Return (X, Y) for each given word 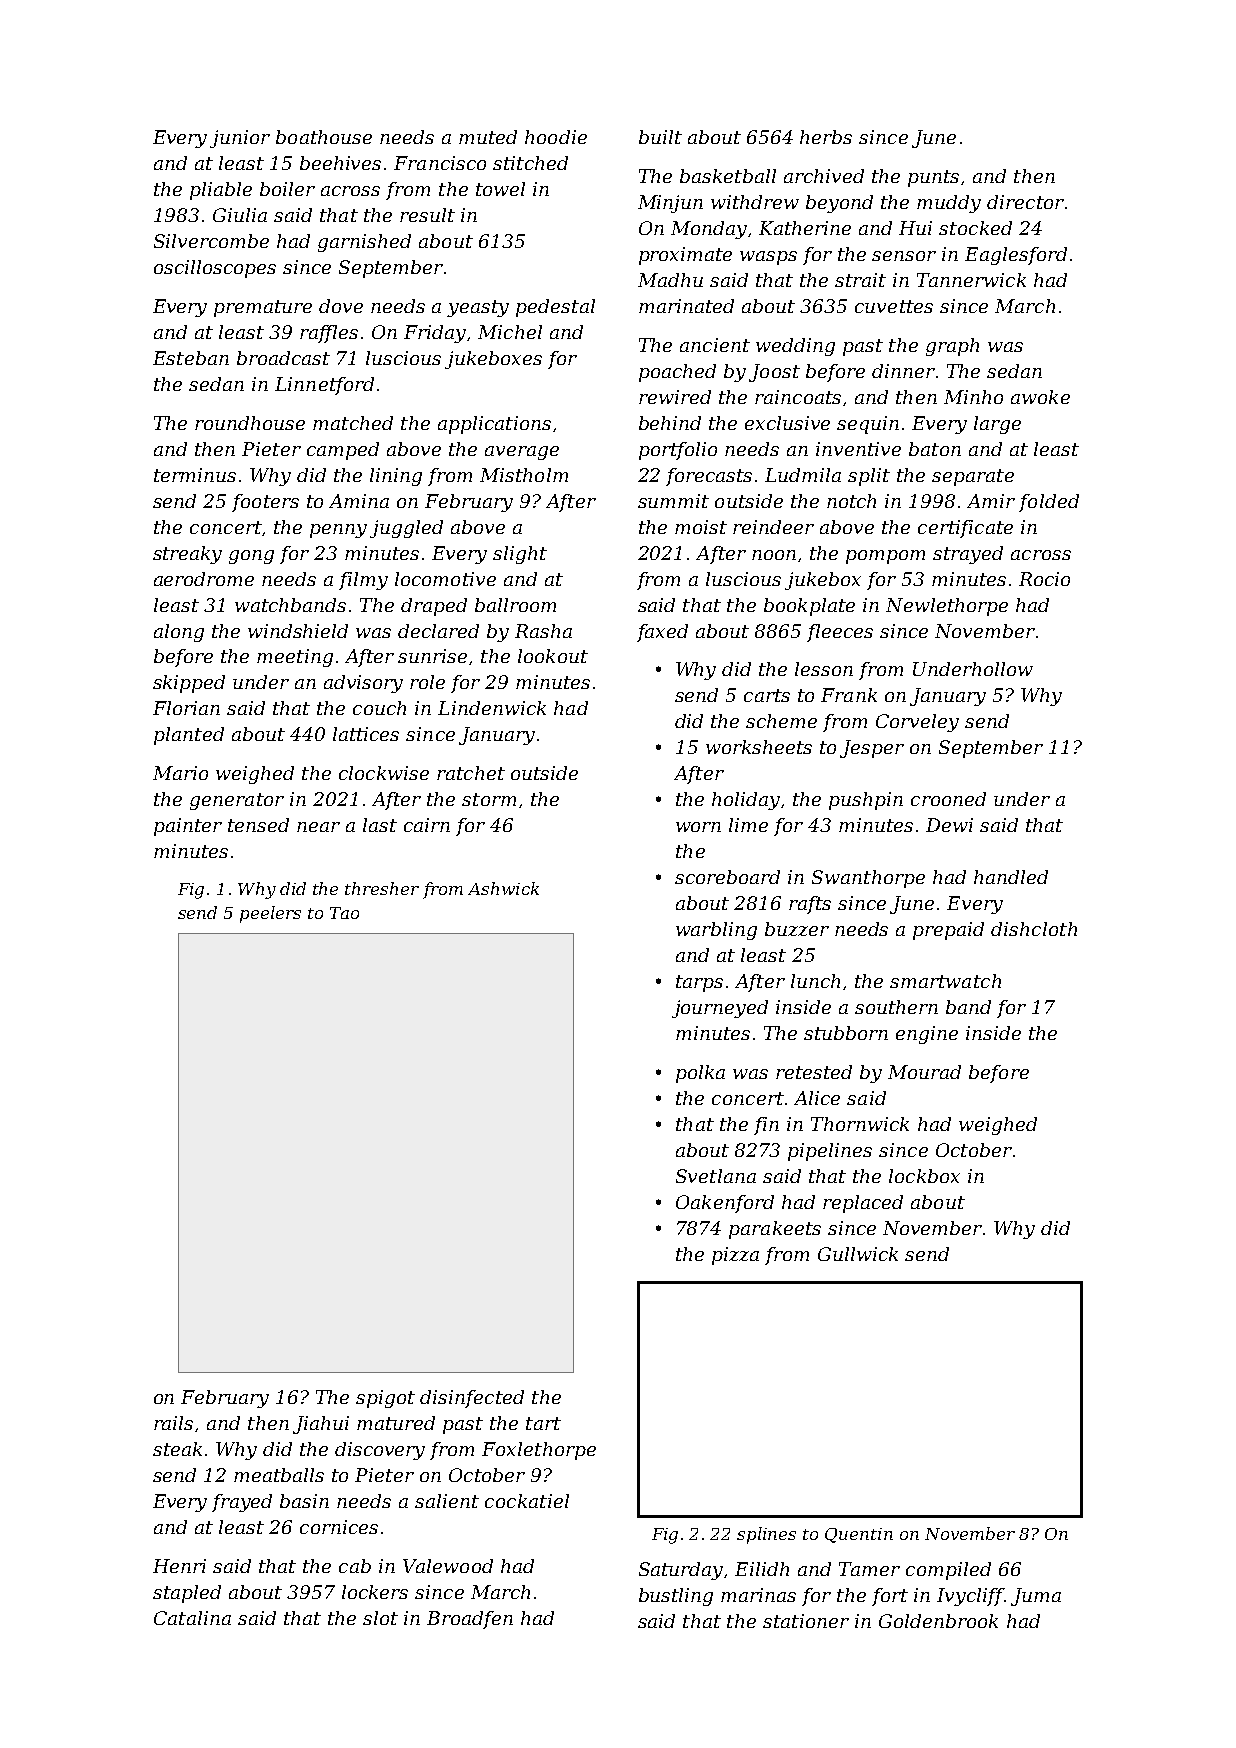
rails (173, 1423)
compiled (948, 1571)
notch (851, 501)
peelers (270, 914)
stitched (530, 163)
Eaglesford (1016, 256)
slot (380, 1618)
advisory (363, 684)
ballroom (515, 605)
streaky (187, 555)
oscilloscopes (215, 269)
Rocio (1044, 579)
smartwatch (945, 981)
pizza (735, 1256)
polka (700, 1074)
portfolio (678, 451)
